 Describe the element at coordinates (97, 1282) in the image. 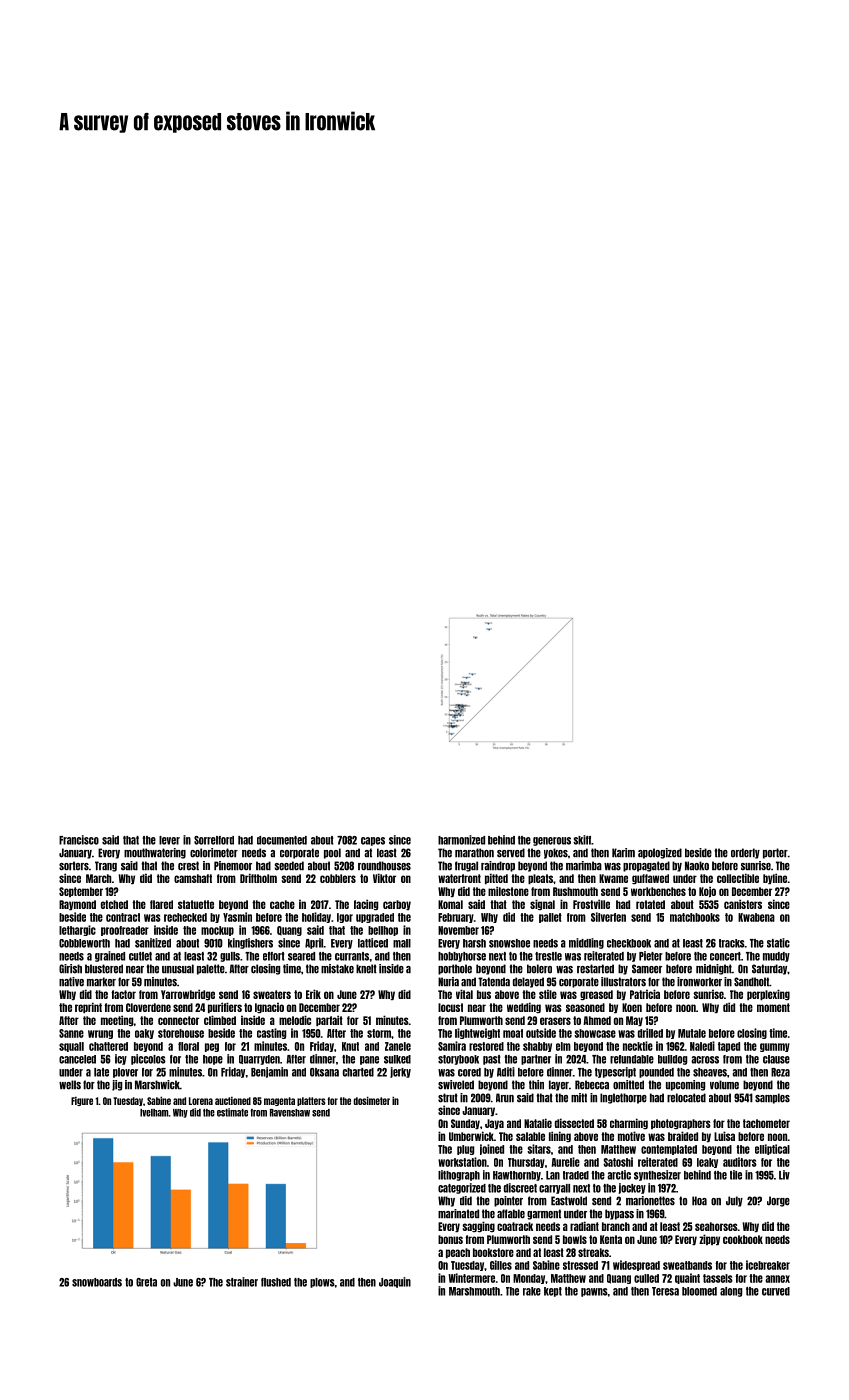

I see `snowboards` at that location.
